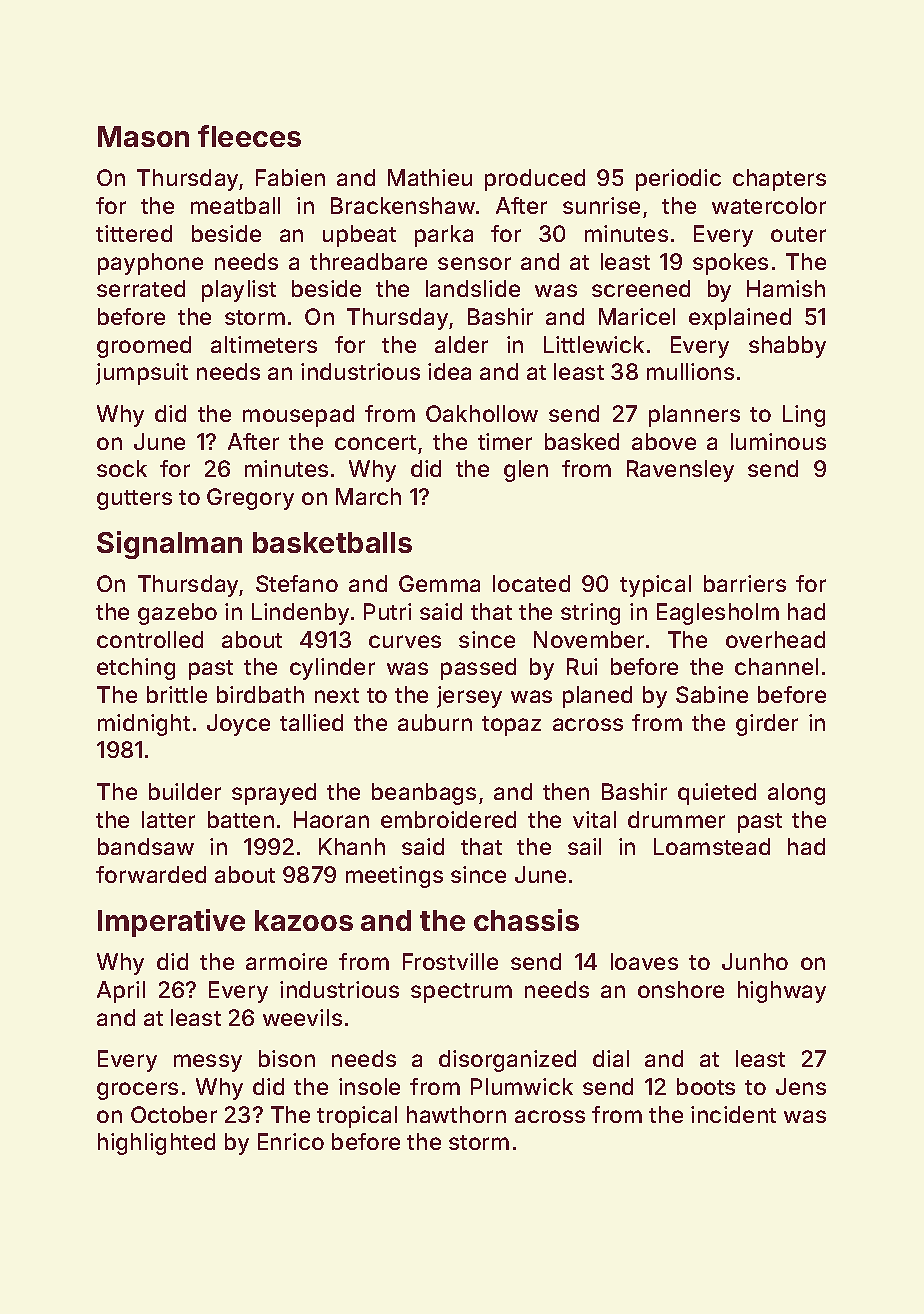  I want to click on glen, so click(526, 471).
